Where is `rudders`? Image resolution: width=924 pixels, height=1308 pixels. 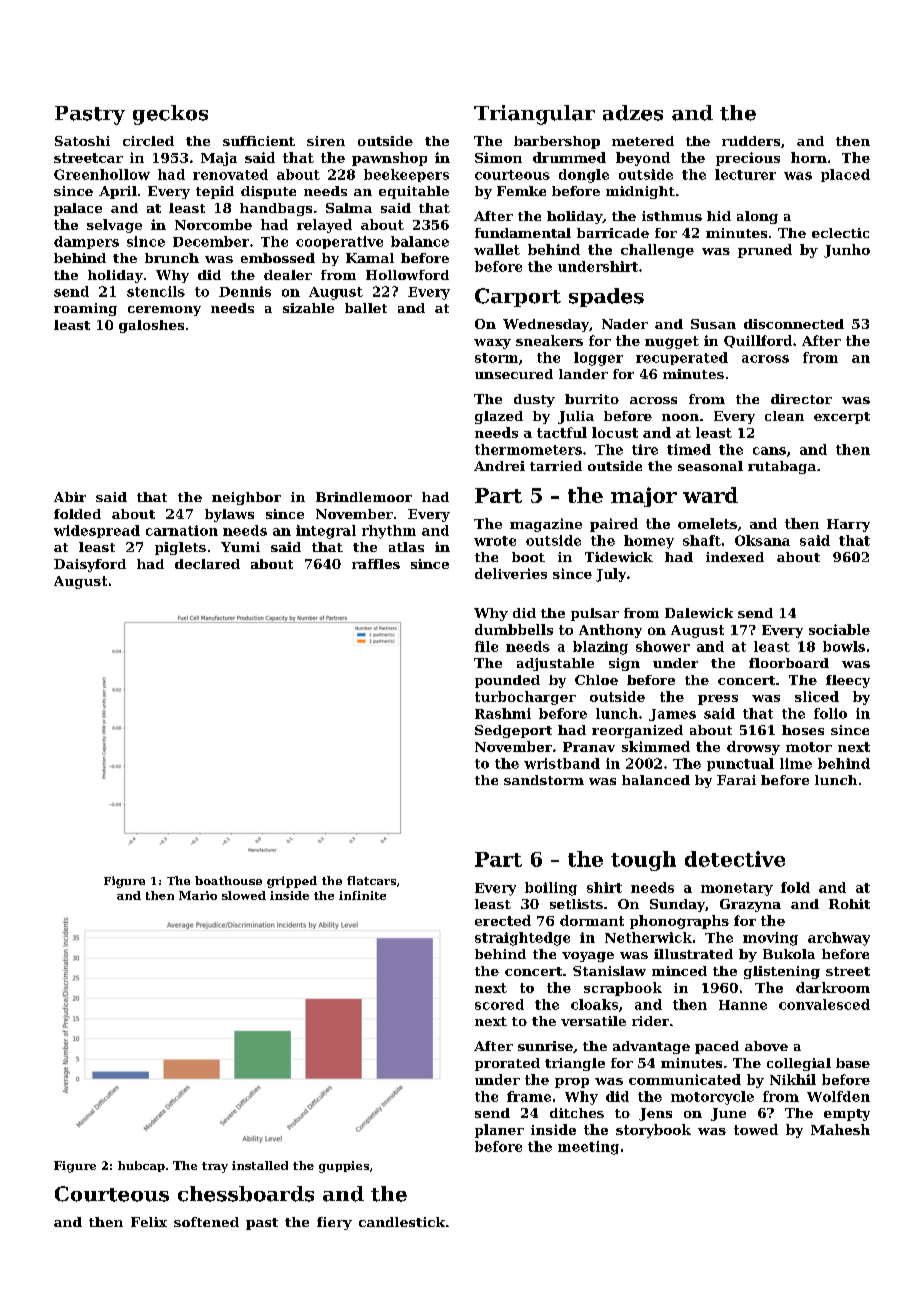
rudders is located at coordinates (751, 141).
